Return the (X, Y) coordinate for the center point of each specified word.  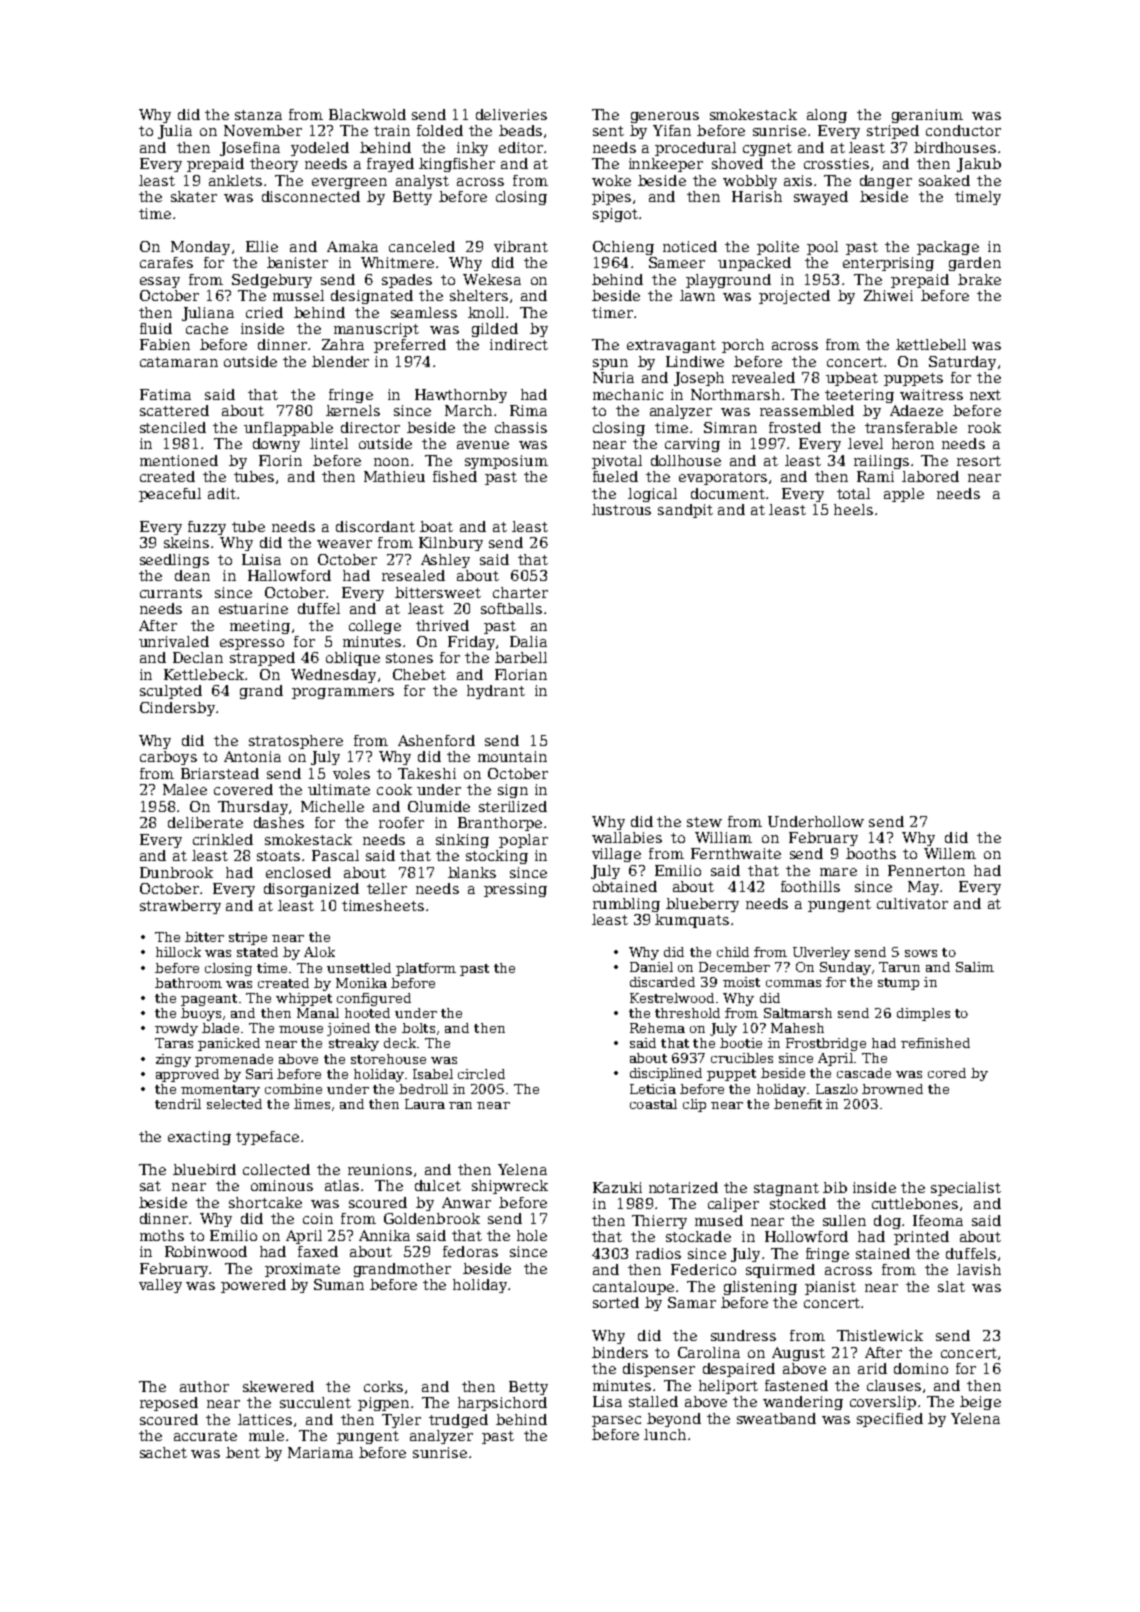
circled (481, 1074)
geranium (927, 116)
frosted (795, 427)
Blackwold (367, 114)
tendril (178, 1104)
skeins (186, 542)
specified (890, 1420)
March (468, 410)
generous (665, 117)
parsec (616, 1421)
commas (793, 983)
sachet (163, 1452)
